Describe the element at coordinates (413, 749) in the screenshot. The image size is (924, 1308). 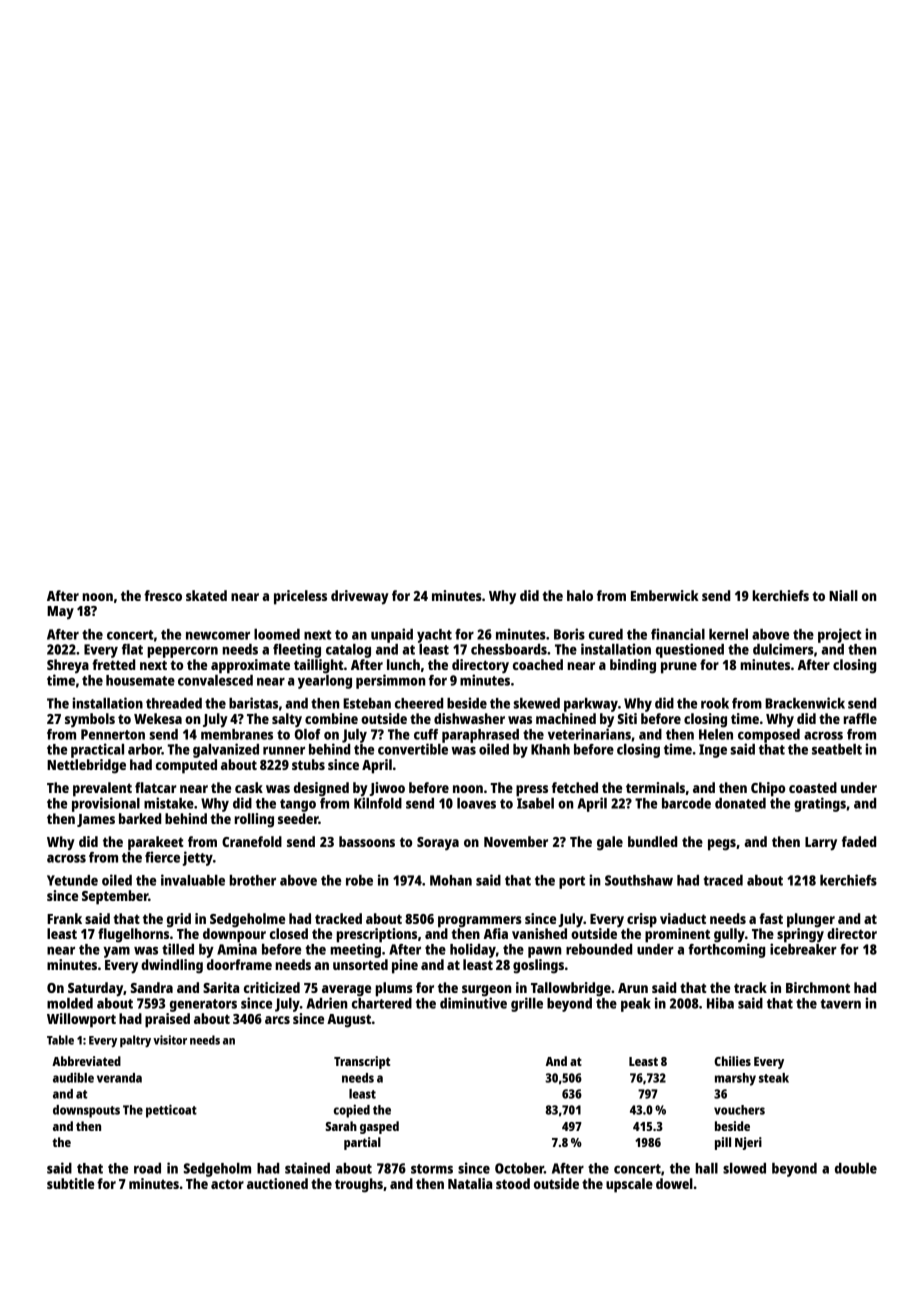
I see `convertible` at that location.
